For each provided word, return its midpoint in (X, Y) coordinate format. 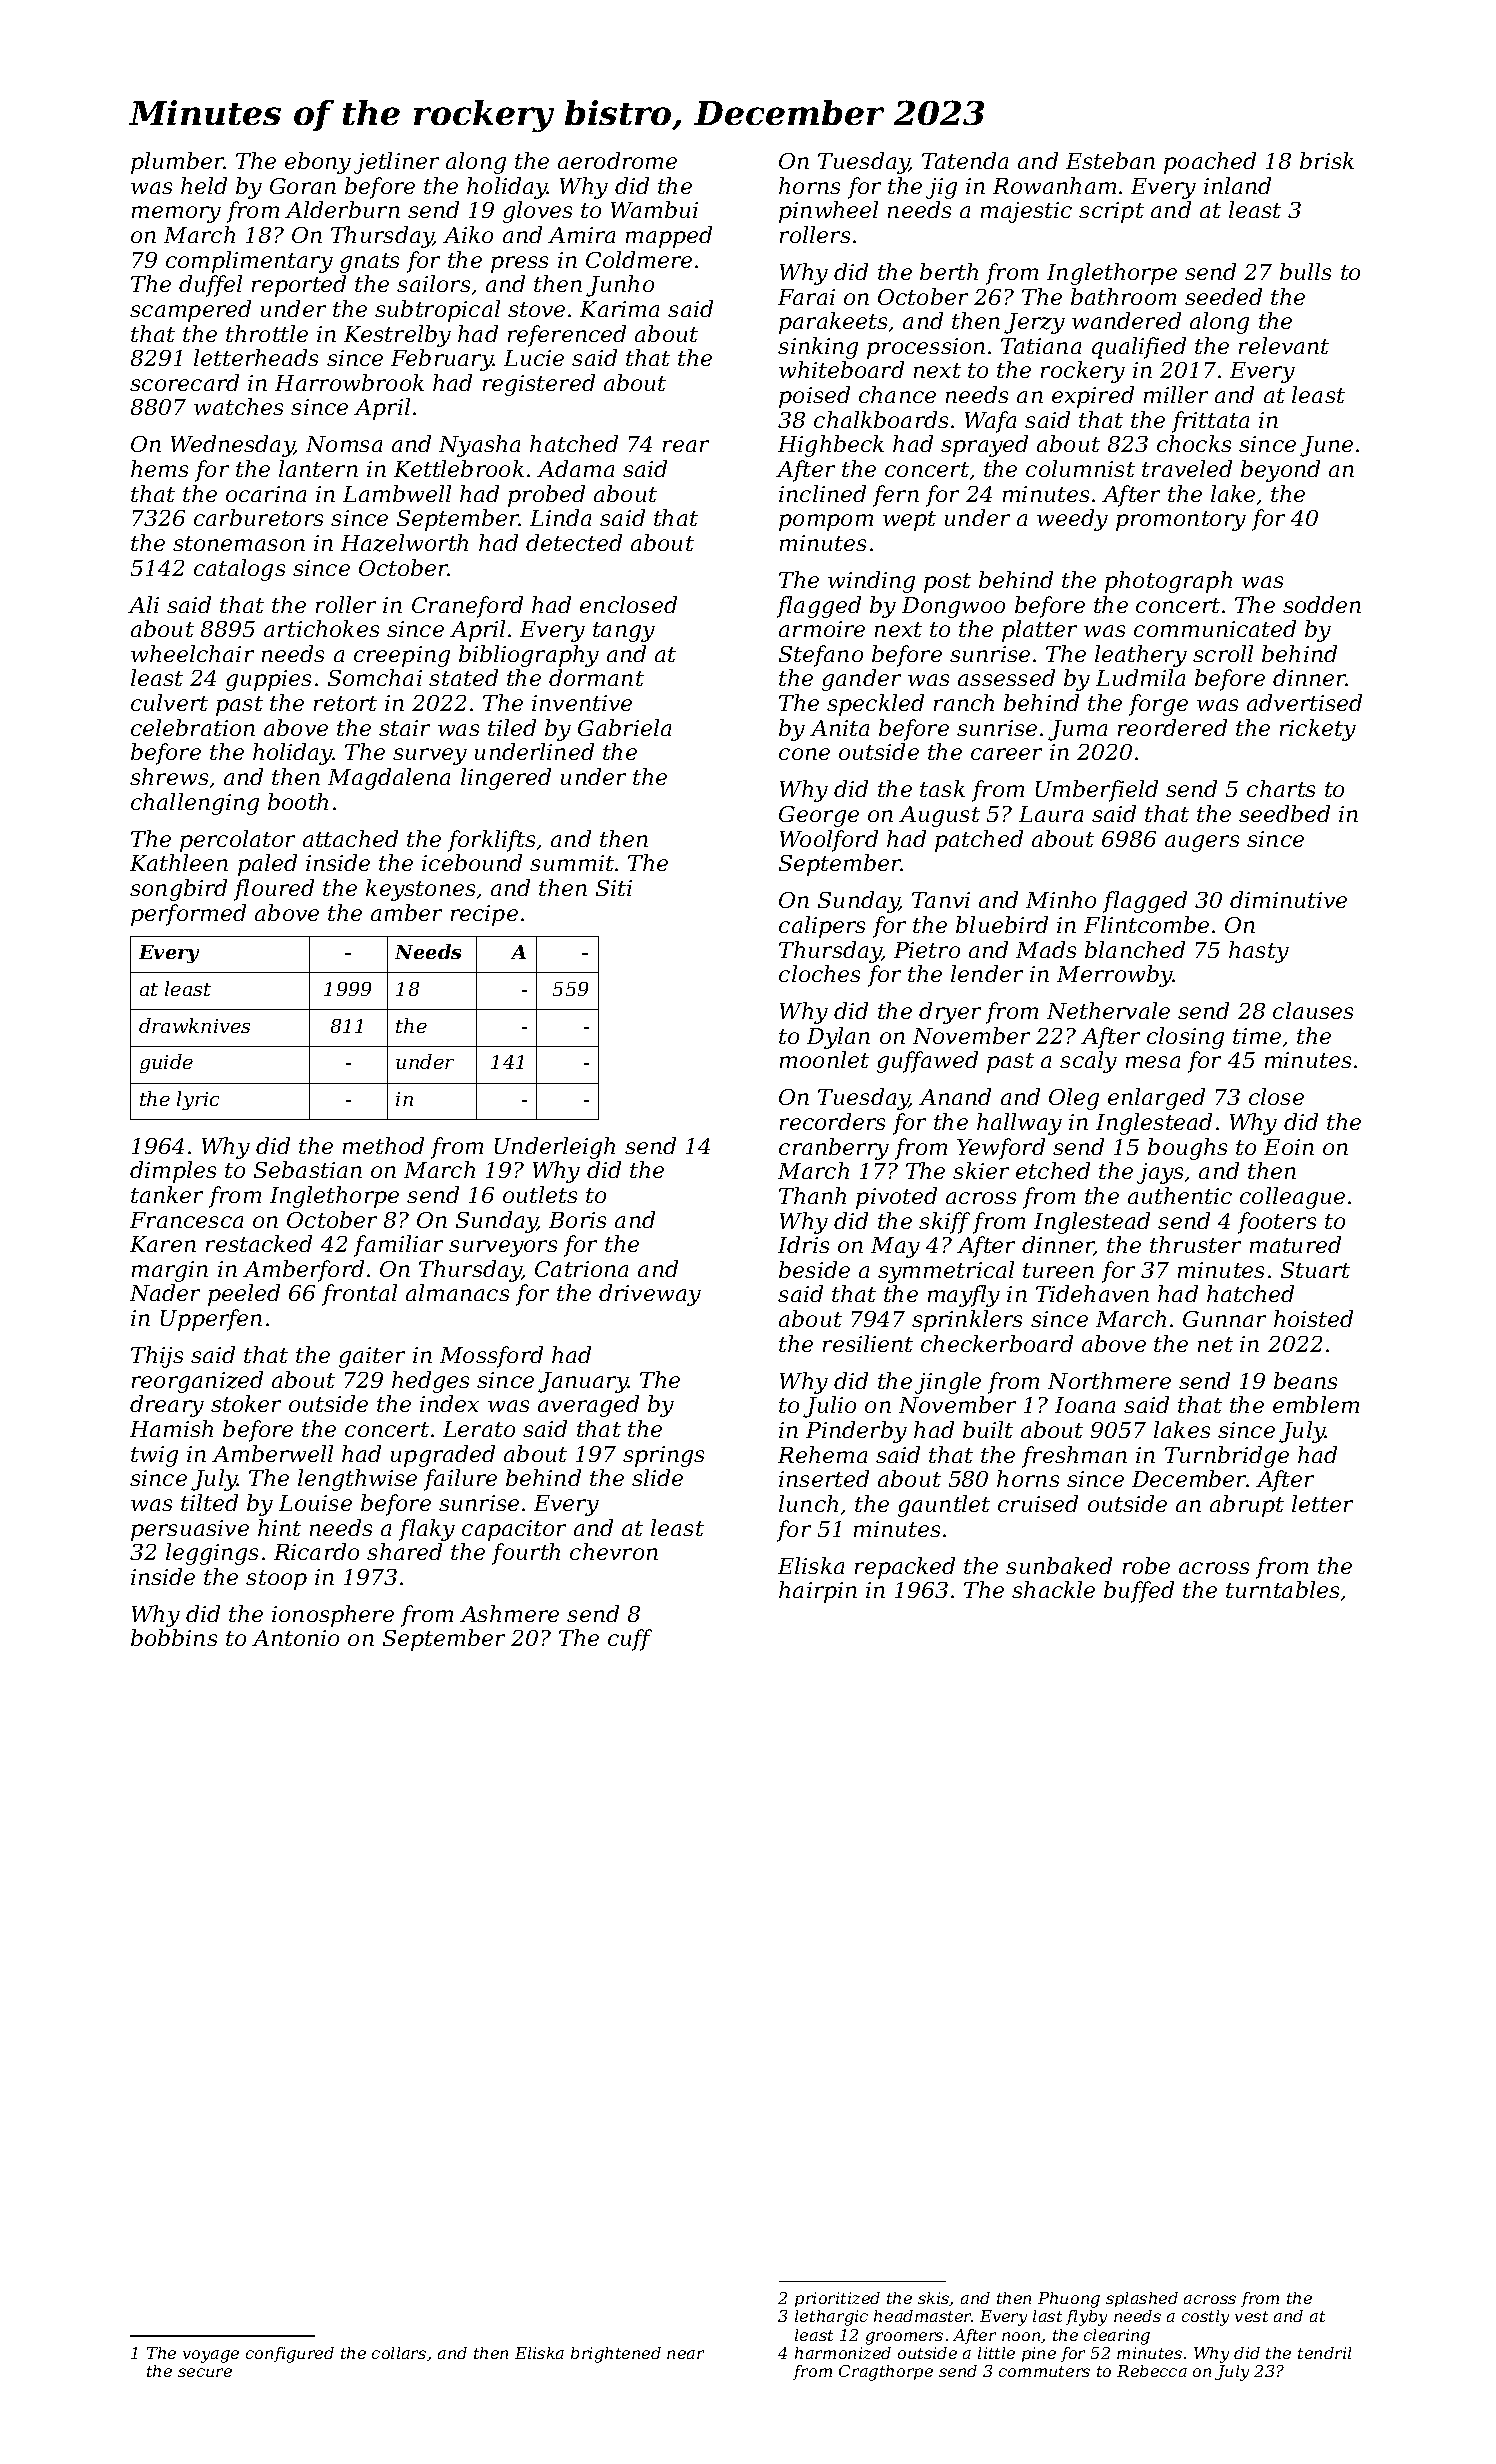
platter (1039, 631)
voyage (211, 2356)
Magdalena (389, 779)
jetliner (396, 163)
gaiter (372, 1357)
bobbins (174, 1637)
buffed (1139, 1592)
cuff (630, 1640)
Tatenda (965, 160)
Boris (577, 1220)
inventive (582, 703)
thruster (1195, 1244)
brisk (1327, 160)
